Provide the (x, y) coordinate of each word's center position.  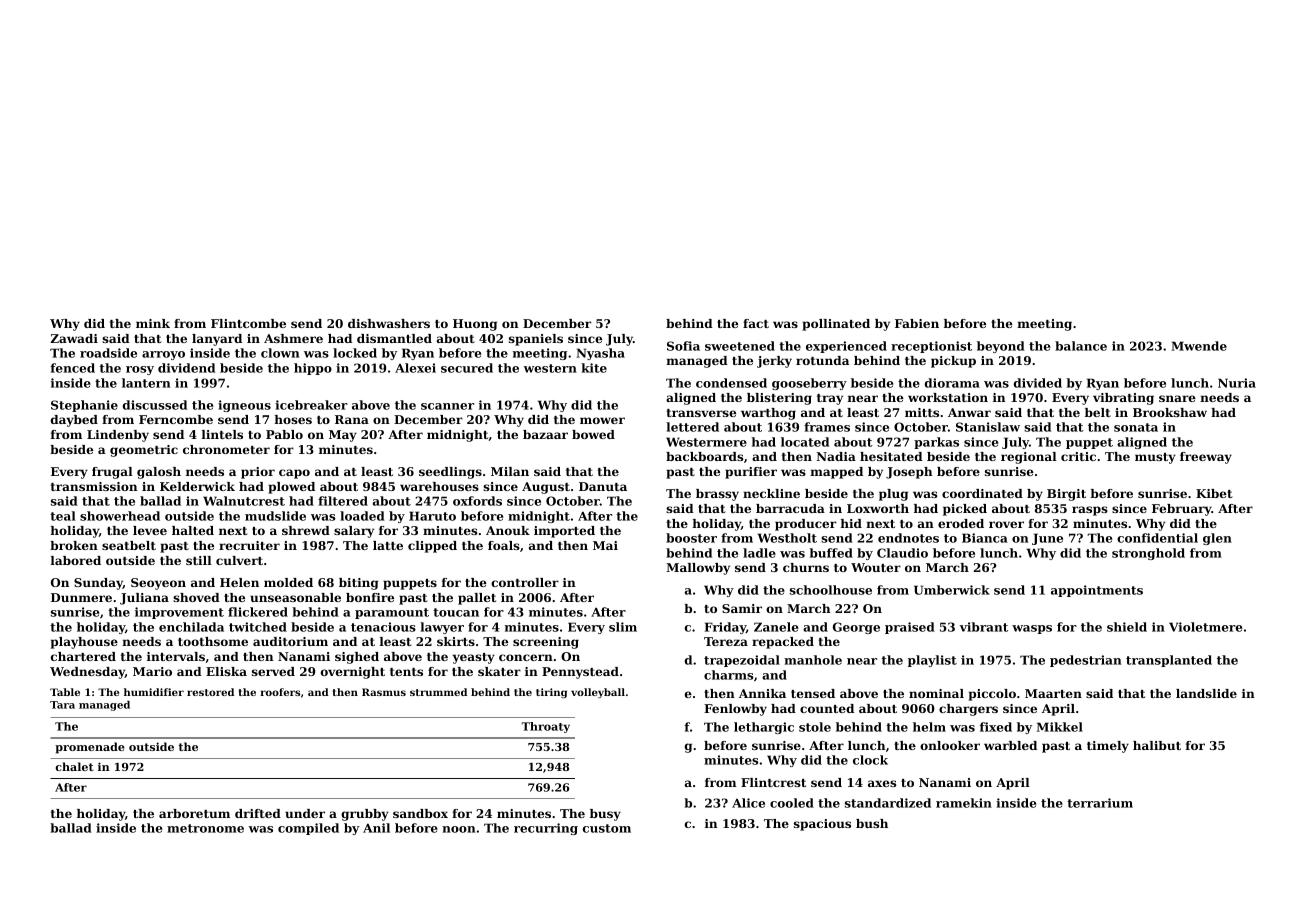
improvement (179, 613)
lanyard (217, 340)
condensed (731, 383)
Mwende (1199, 346)
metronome (205, 828)
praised (910, 628)
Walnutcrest (244, 501)
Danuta (603, 486)
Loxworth (878, 508)
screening (546, 643)
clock (870, 760)
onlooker (950, 745)
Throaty (545, 727)
